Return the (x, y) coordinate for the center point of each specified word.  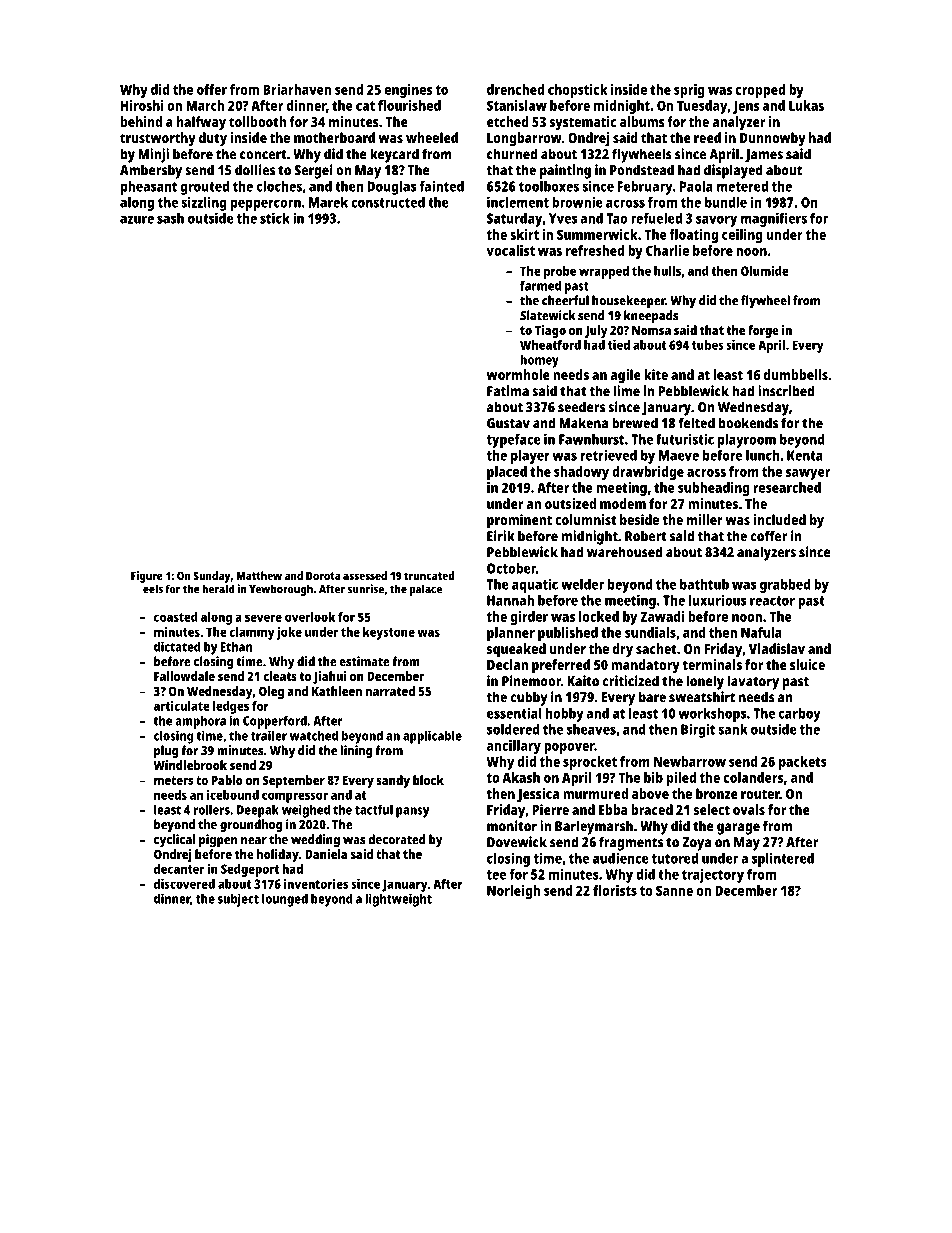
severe (263, 618)
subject (238, 900)
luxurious (717, 600)
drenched (515, 89)
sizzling (204, 203)
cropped (760, 91)
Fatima (508, 391)
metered (742, 186)
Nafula (761, 632)
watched (314, 735)
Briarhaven (297, 89)
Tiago (550, 331)
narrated (390, 691)
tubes (708, 345)
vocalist (511, 250)
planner (511, 634)
